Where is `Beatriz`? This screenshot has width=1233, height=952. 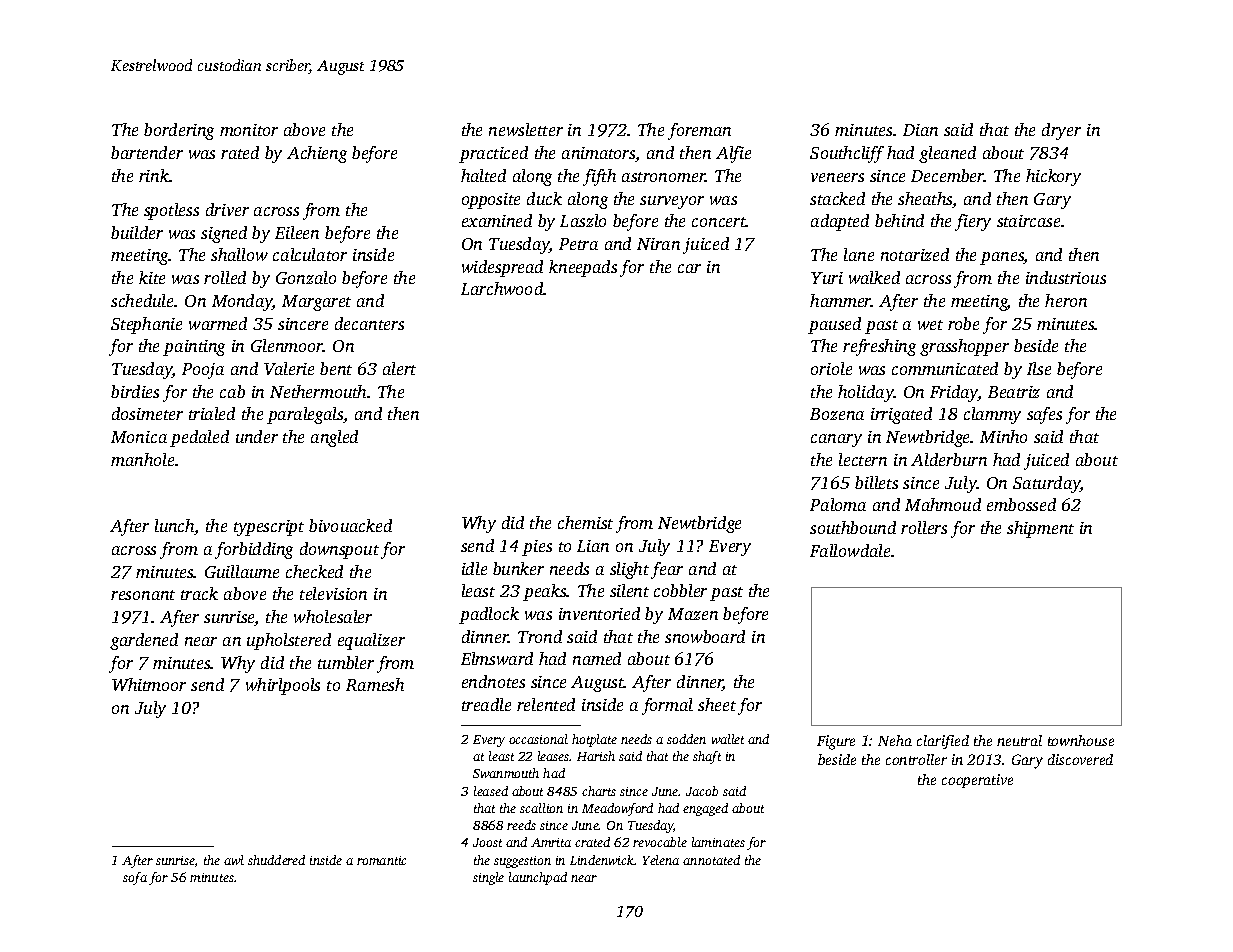 Beatriz is located at coordinates (1014, 392).
